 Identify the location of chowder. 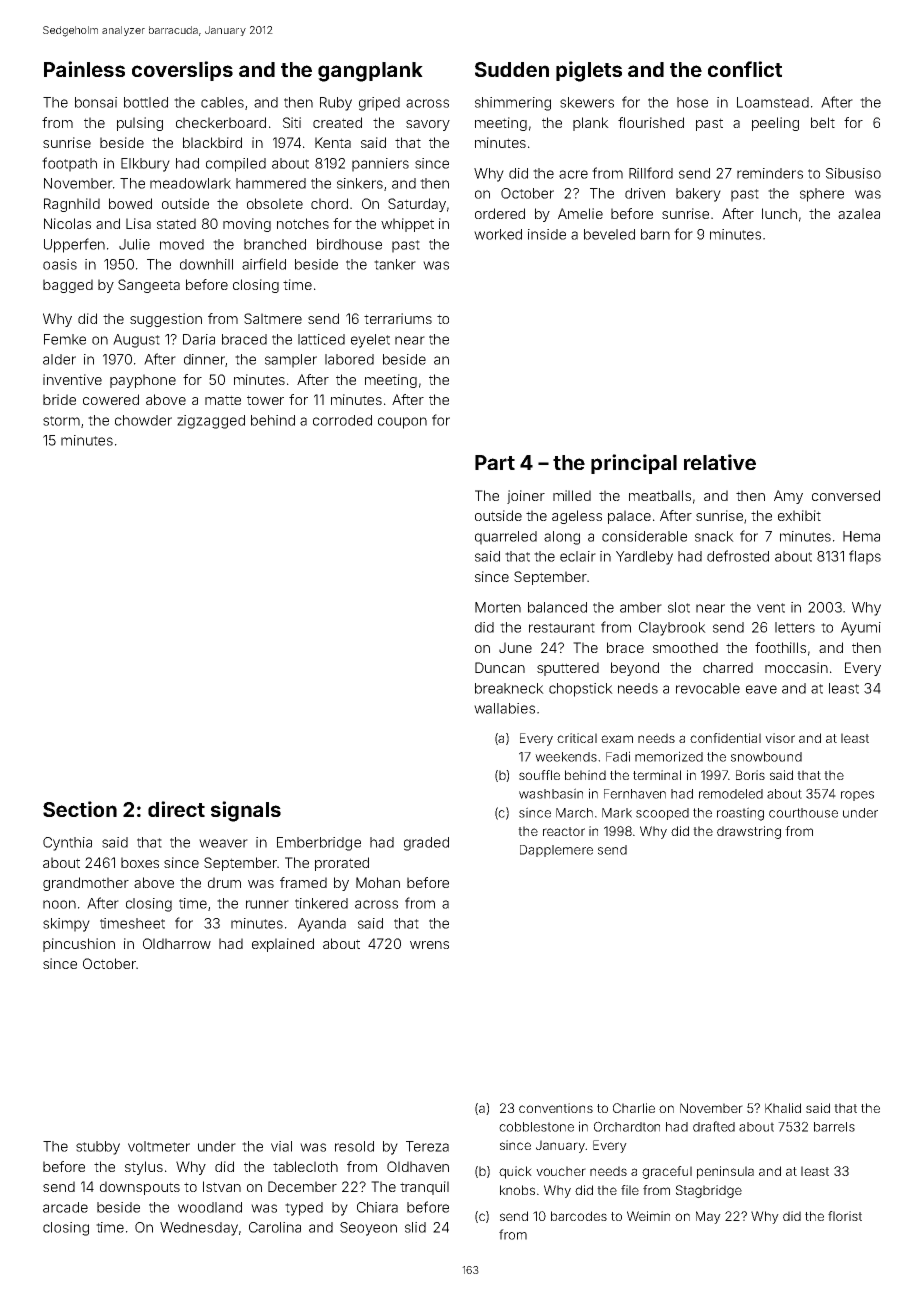
(143, 420).
